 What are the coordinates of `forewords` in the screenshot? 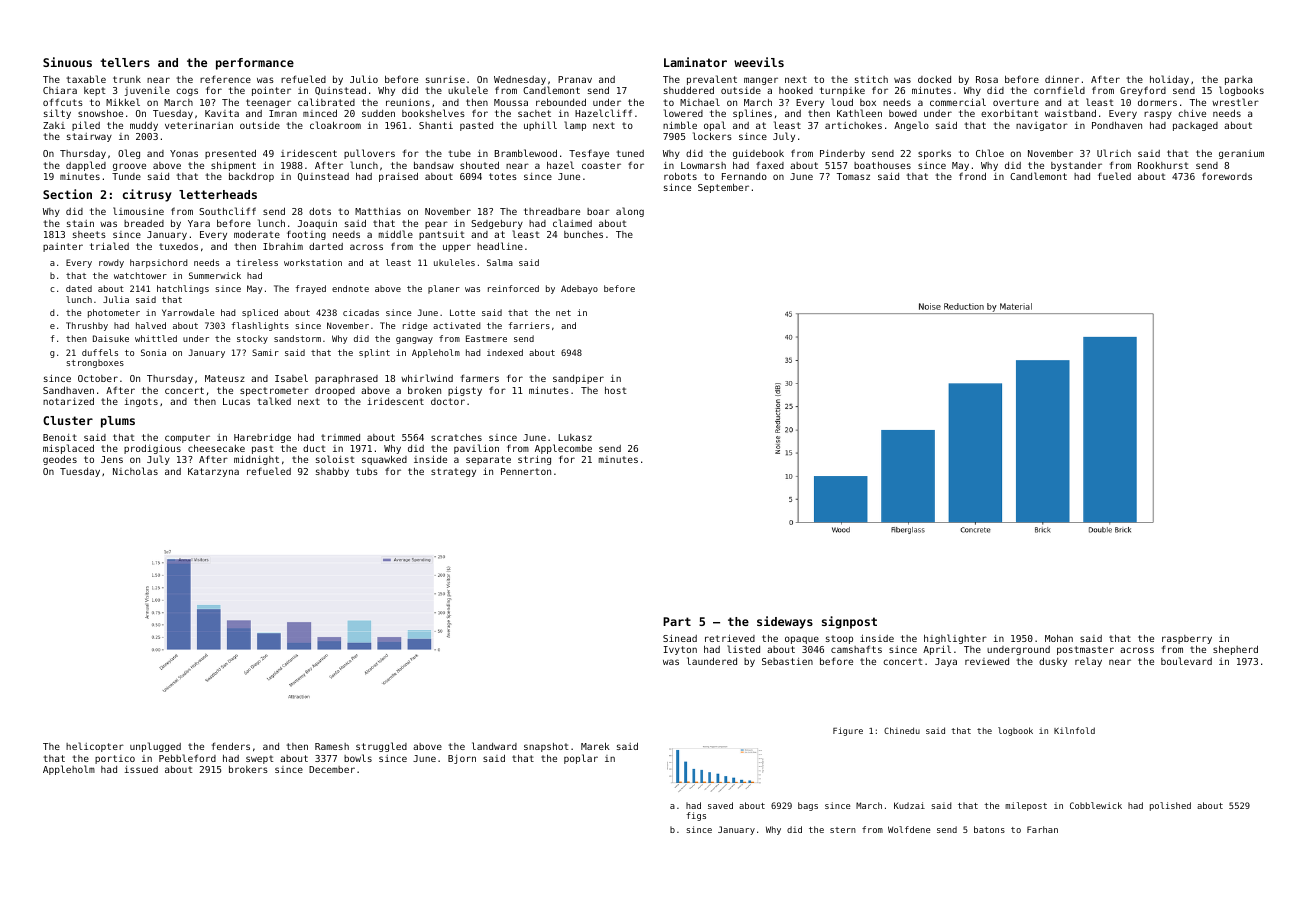 It's located at (1227, 176).
